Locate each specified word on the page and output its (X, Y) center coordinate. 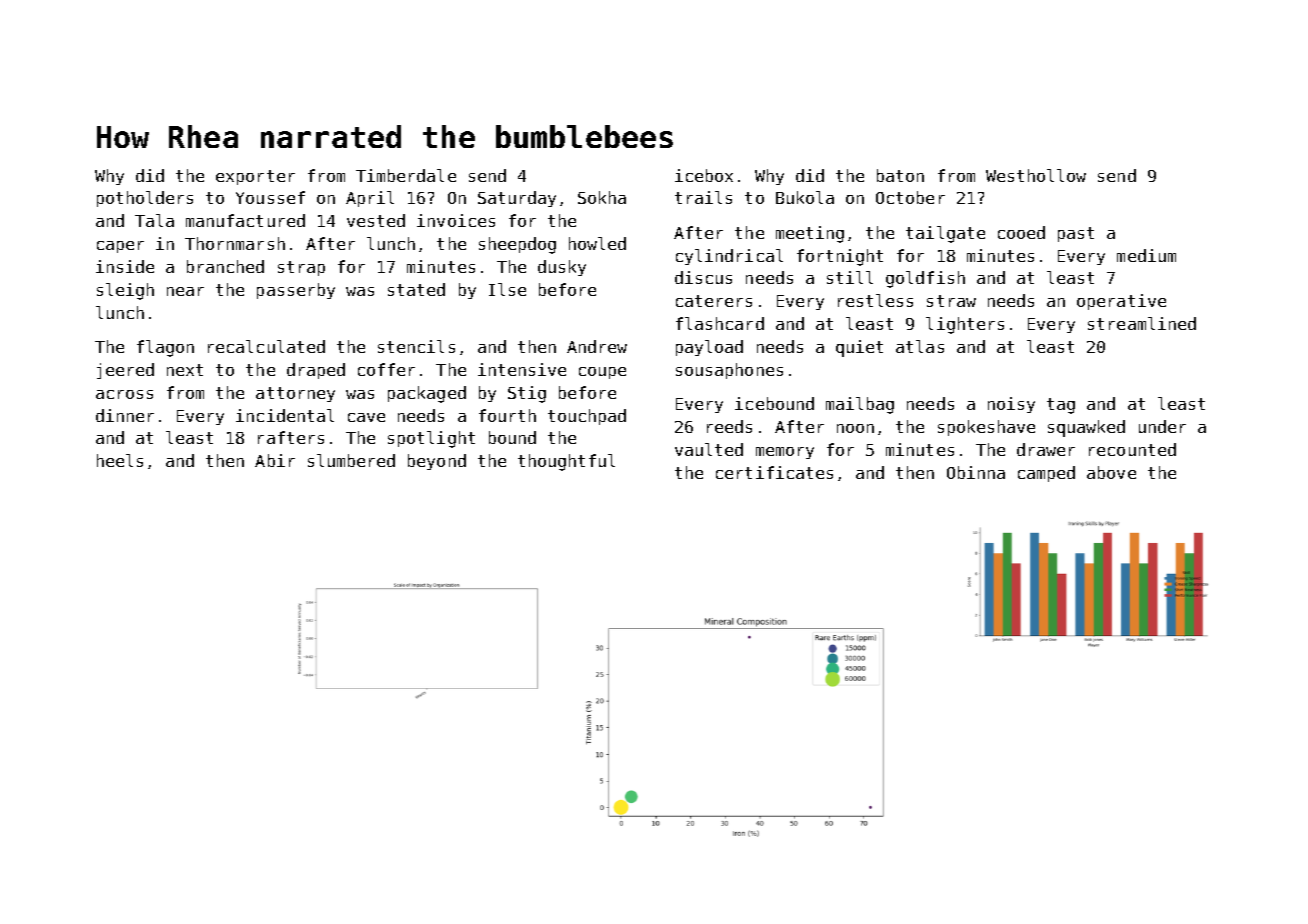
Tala (154, 220)
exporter (255, 177)
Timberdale (406, 175)
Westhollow (1036, 175)
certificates (774, 472)
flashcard (720, 323)
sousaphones (729, 371)
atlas (920, 346)
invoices (456, 220)
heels (120, 460)
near (185, 291)
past (1076, 234)
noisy (1011, 405)
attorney (295, 394)
